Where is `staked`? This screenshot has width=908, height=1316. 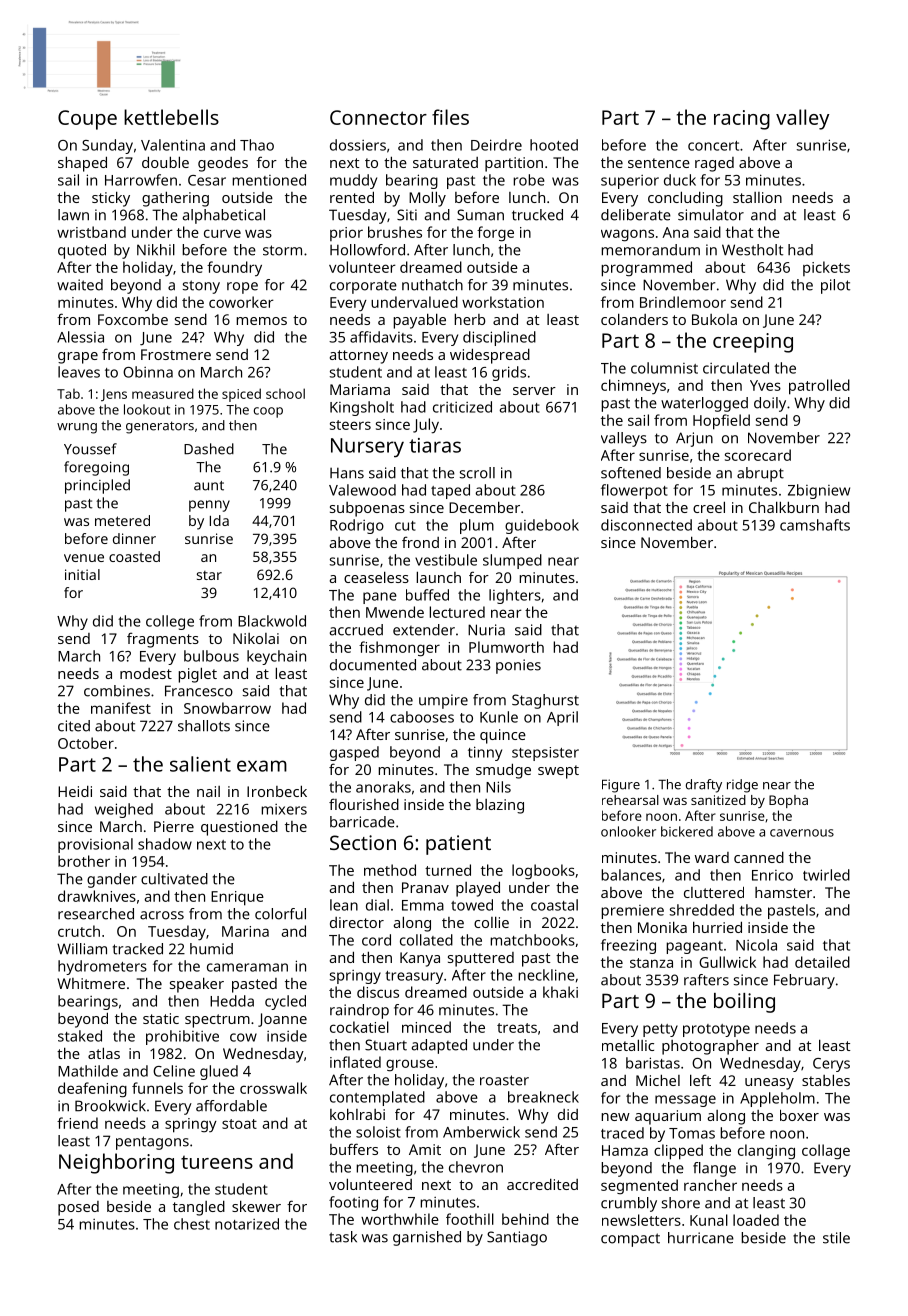 staked is located at coordinates (80, 1036).
